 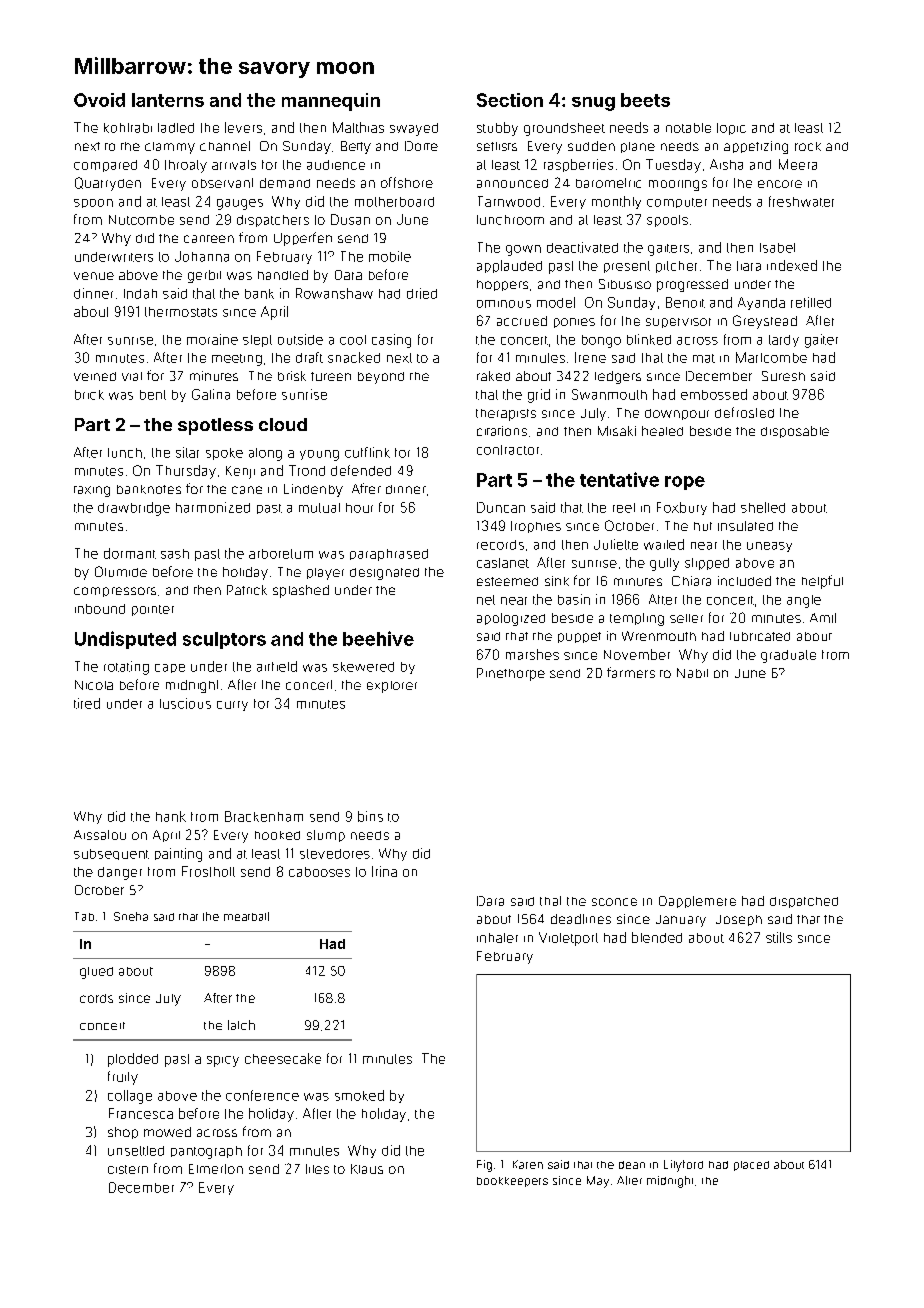 What do you see at coordinates (185, 703) in the screenshot?
I see `luscious` at bounding box center [185, 703].
